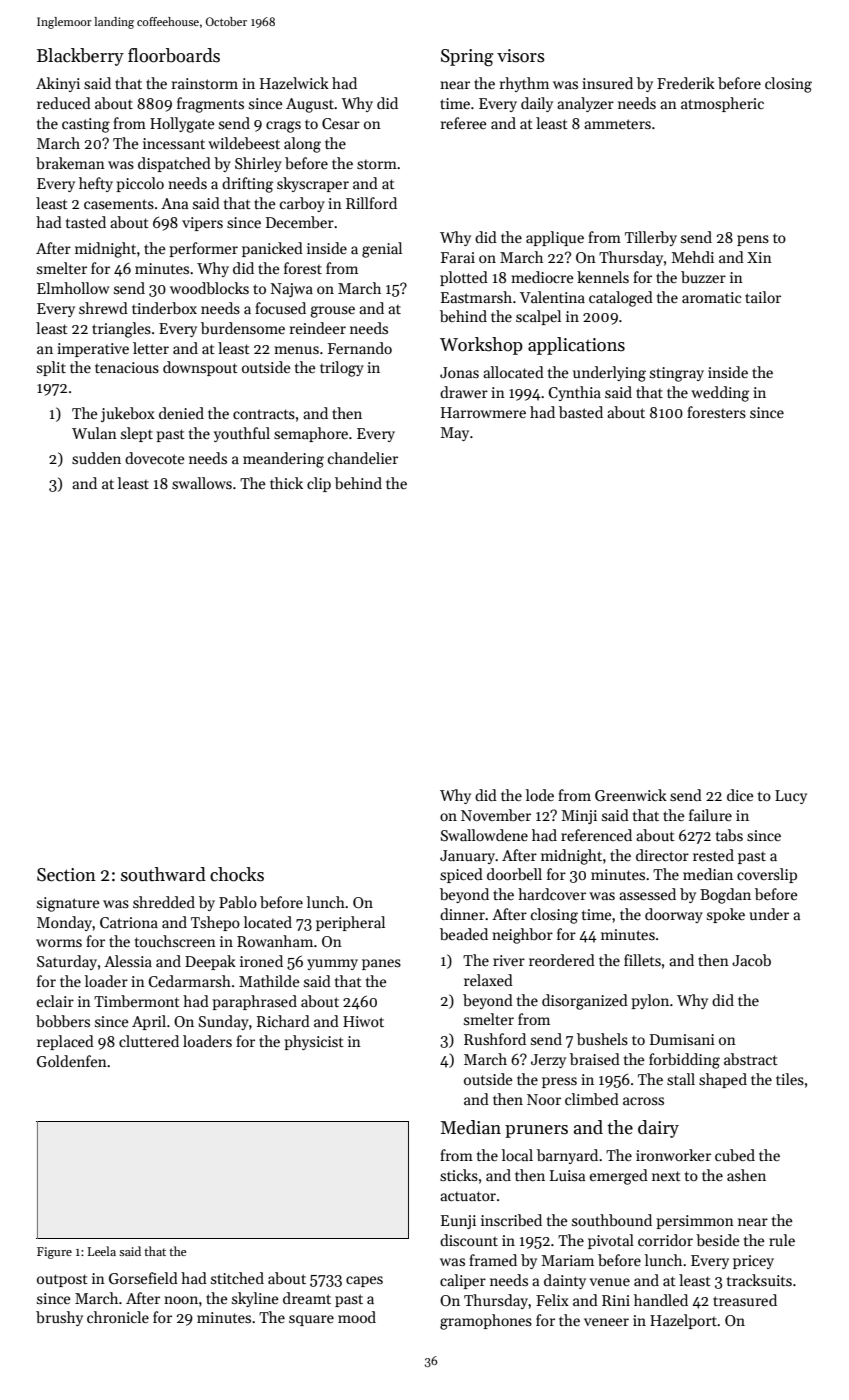 This screenshot has width=849, height=1400. Describe the element at coordinates (763, 297) in the screenshot. I see `tailor` at that location.
